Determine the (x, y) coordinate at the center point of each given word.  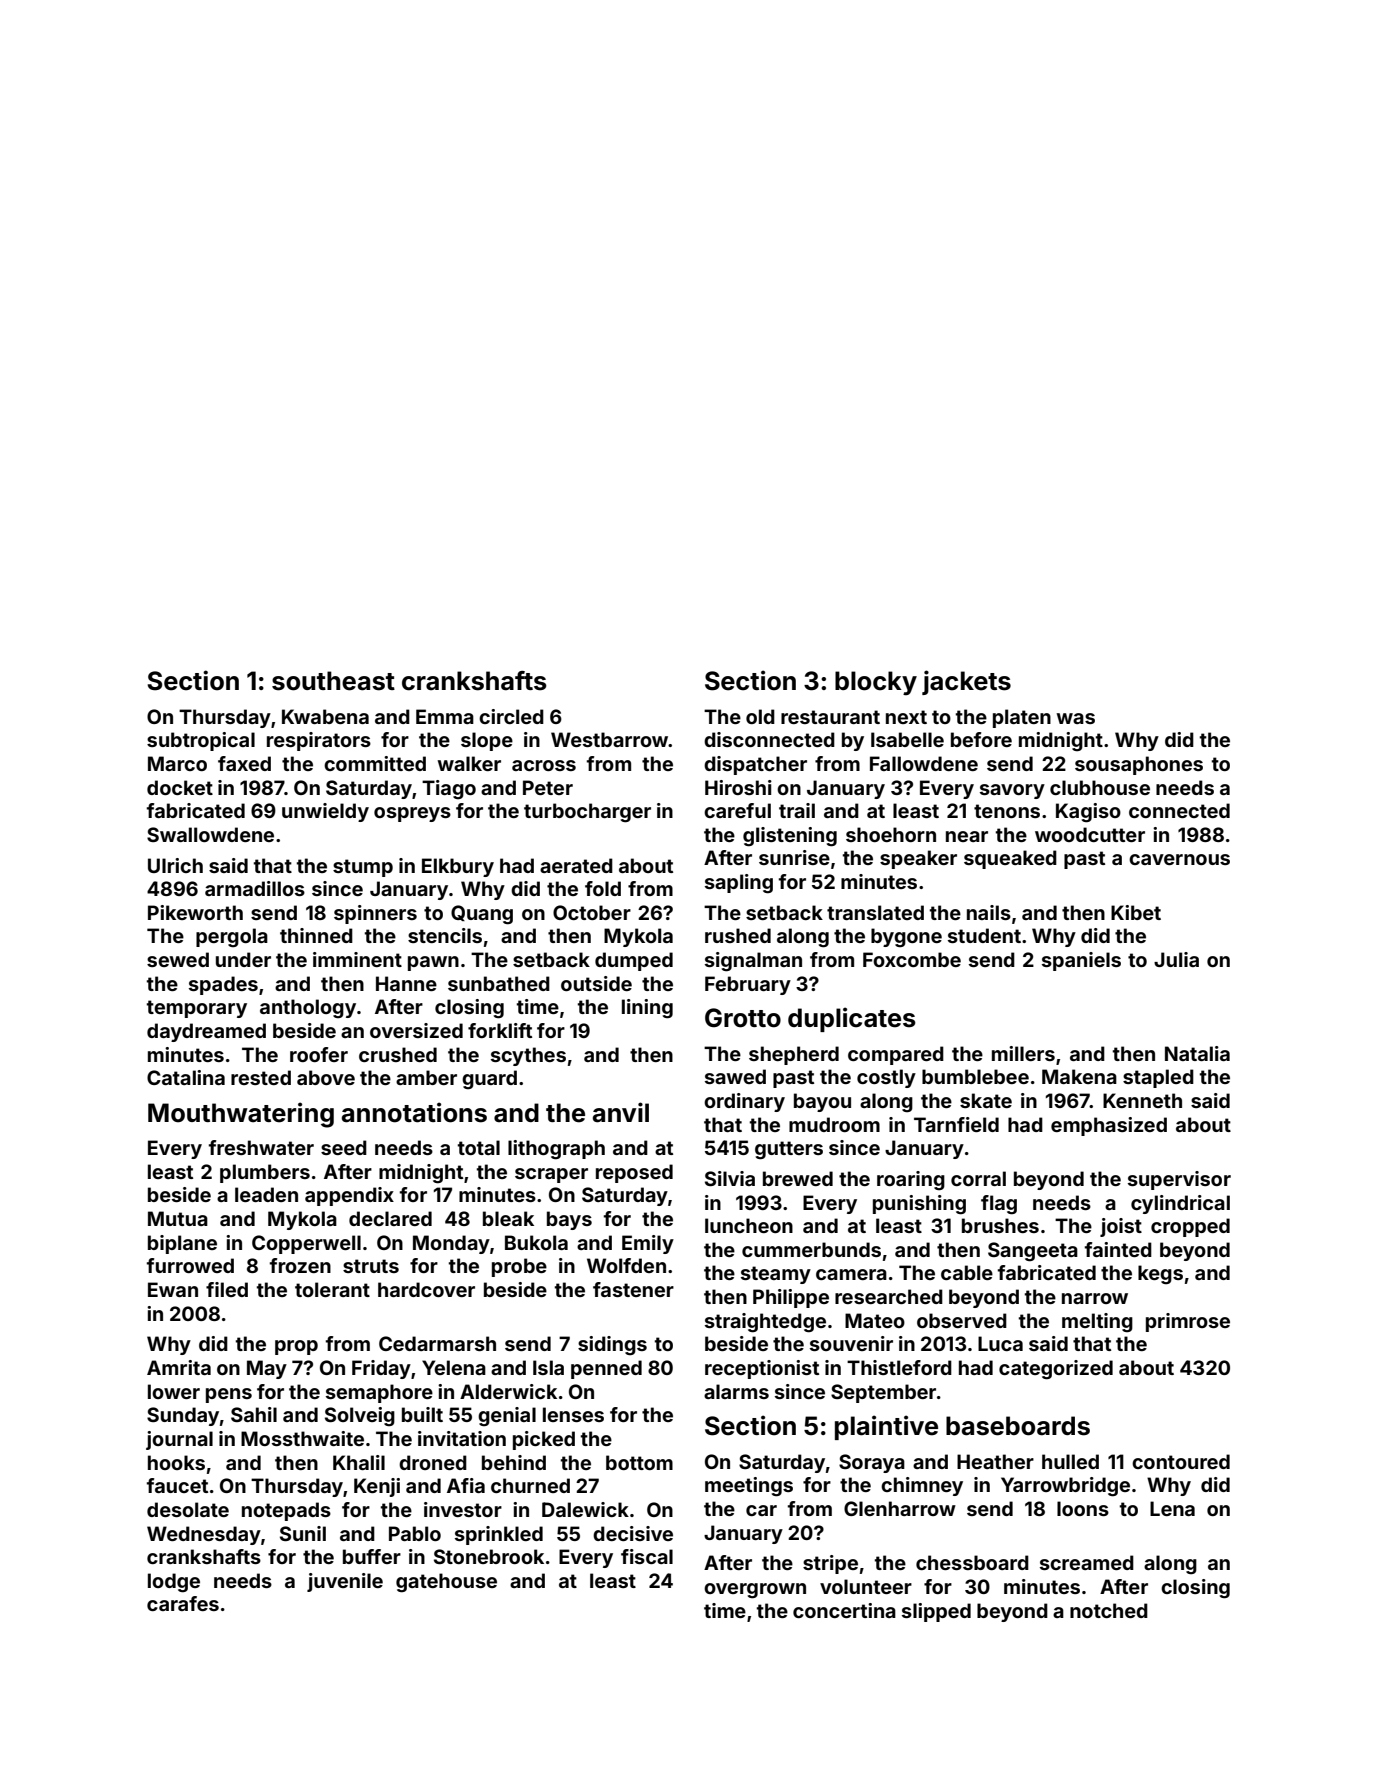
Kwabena (325, 716)
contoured (1181, 1461)
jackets (966, 682)
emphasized (1109, 1126)
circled (511, 716)
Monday (451, 1244)
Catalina (186, 1077)
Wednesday (204, 1535)
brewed (798, 1178)
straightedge (765, 1323)
